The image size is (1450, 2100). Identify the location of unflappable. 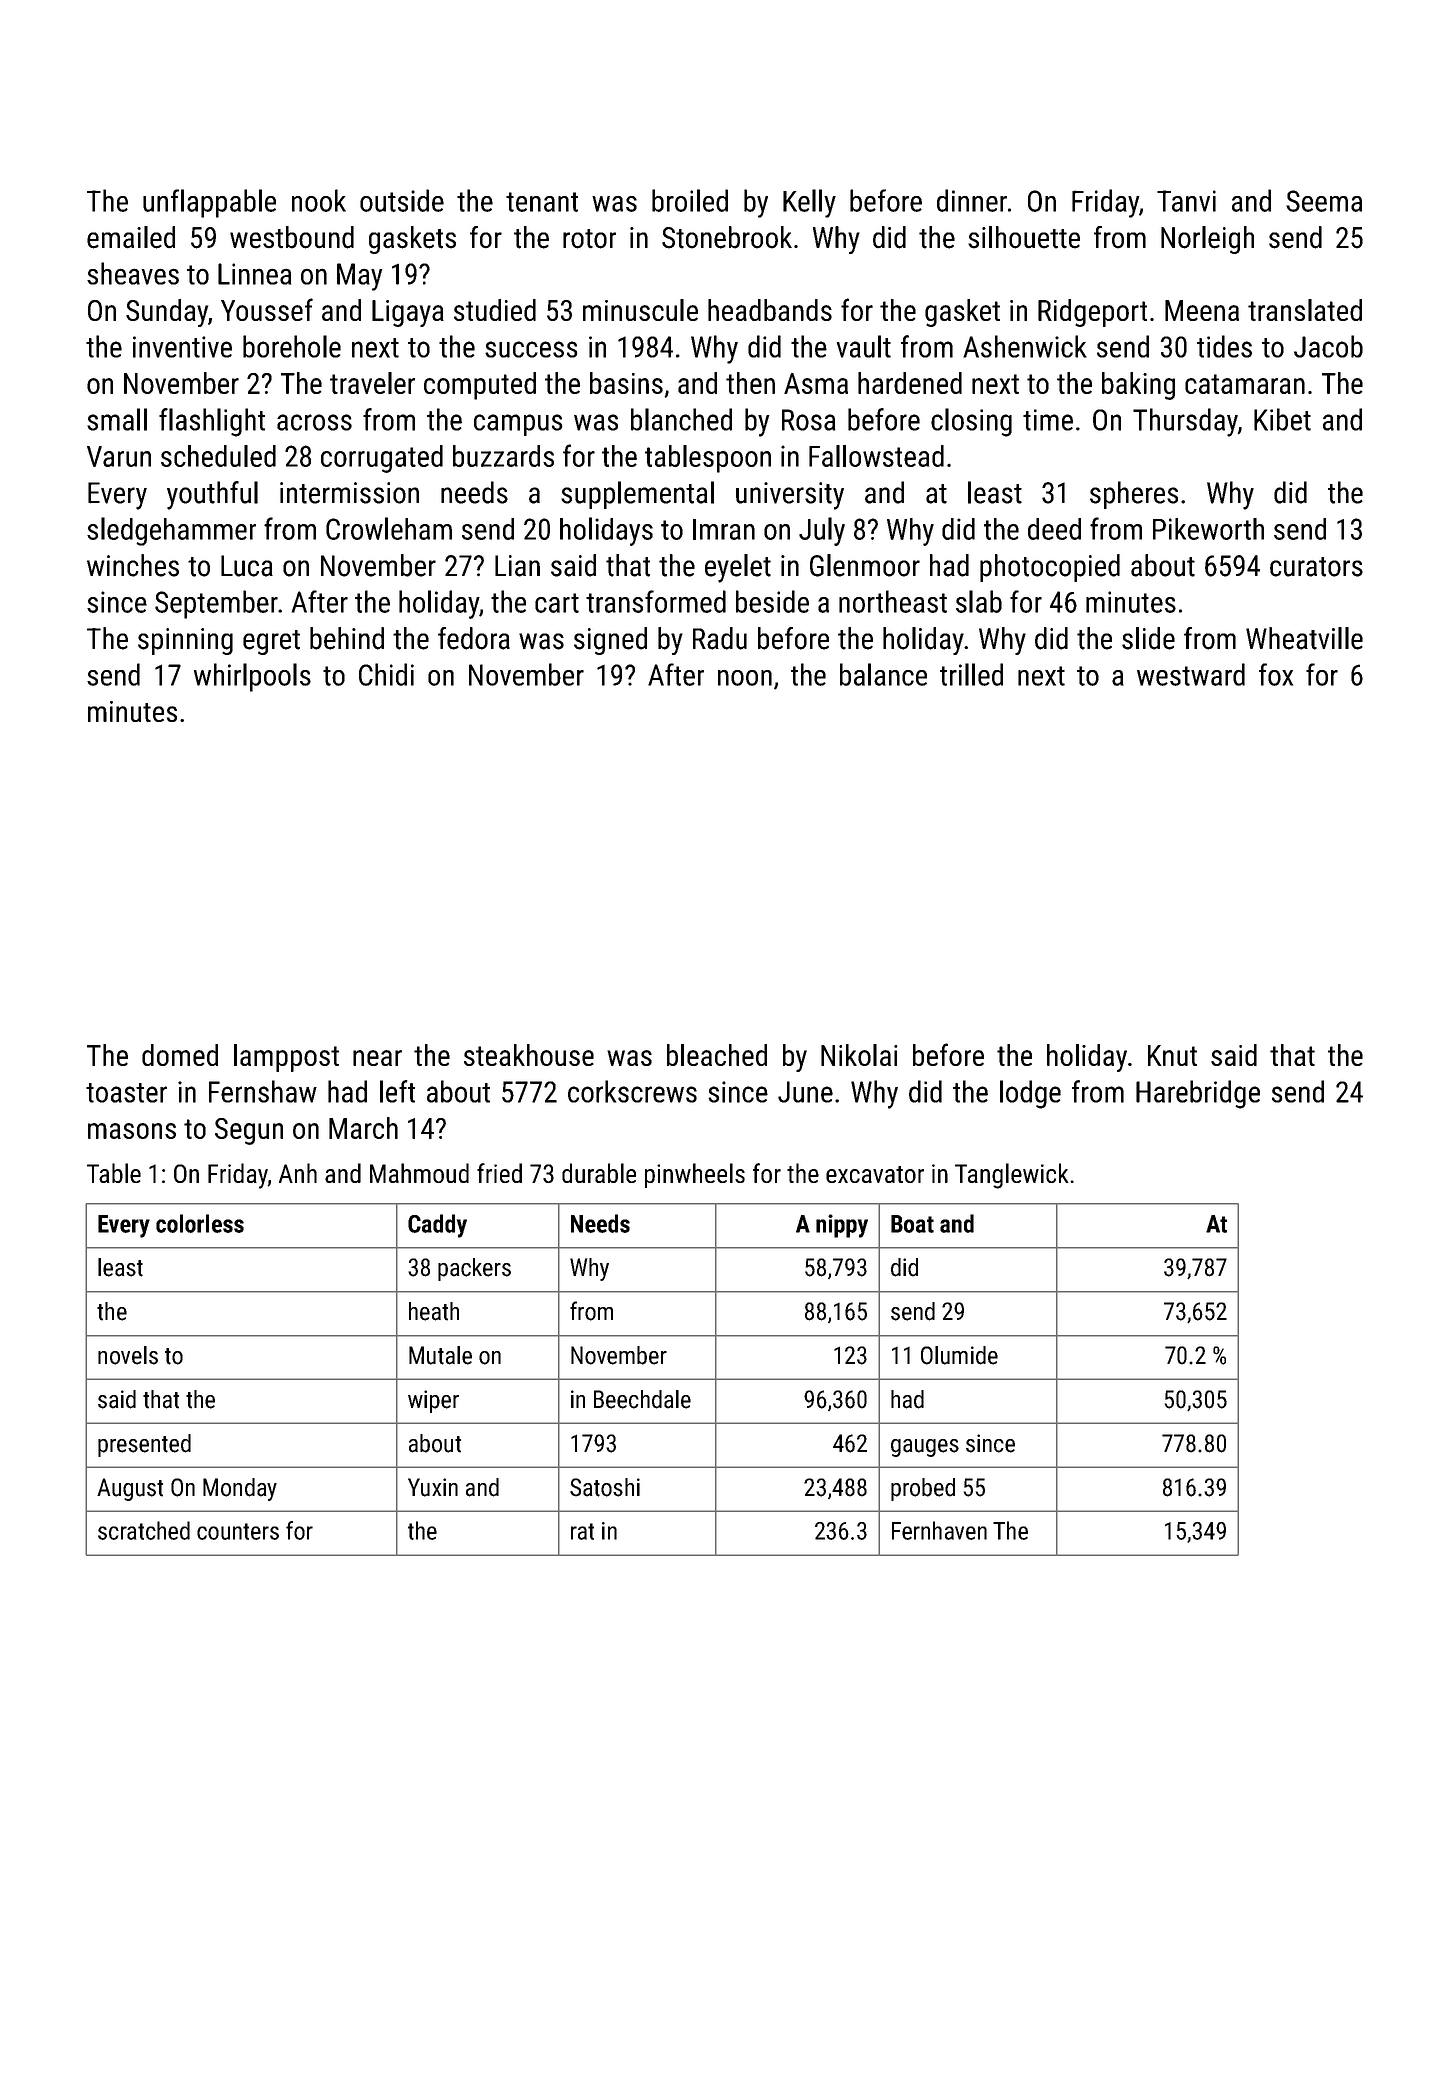
(209, 203).
